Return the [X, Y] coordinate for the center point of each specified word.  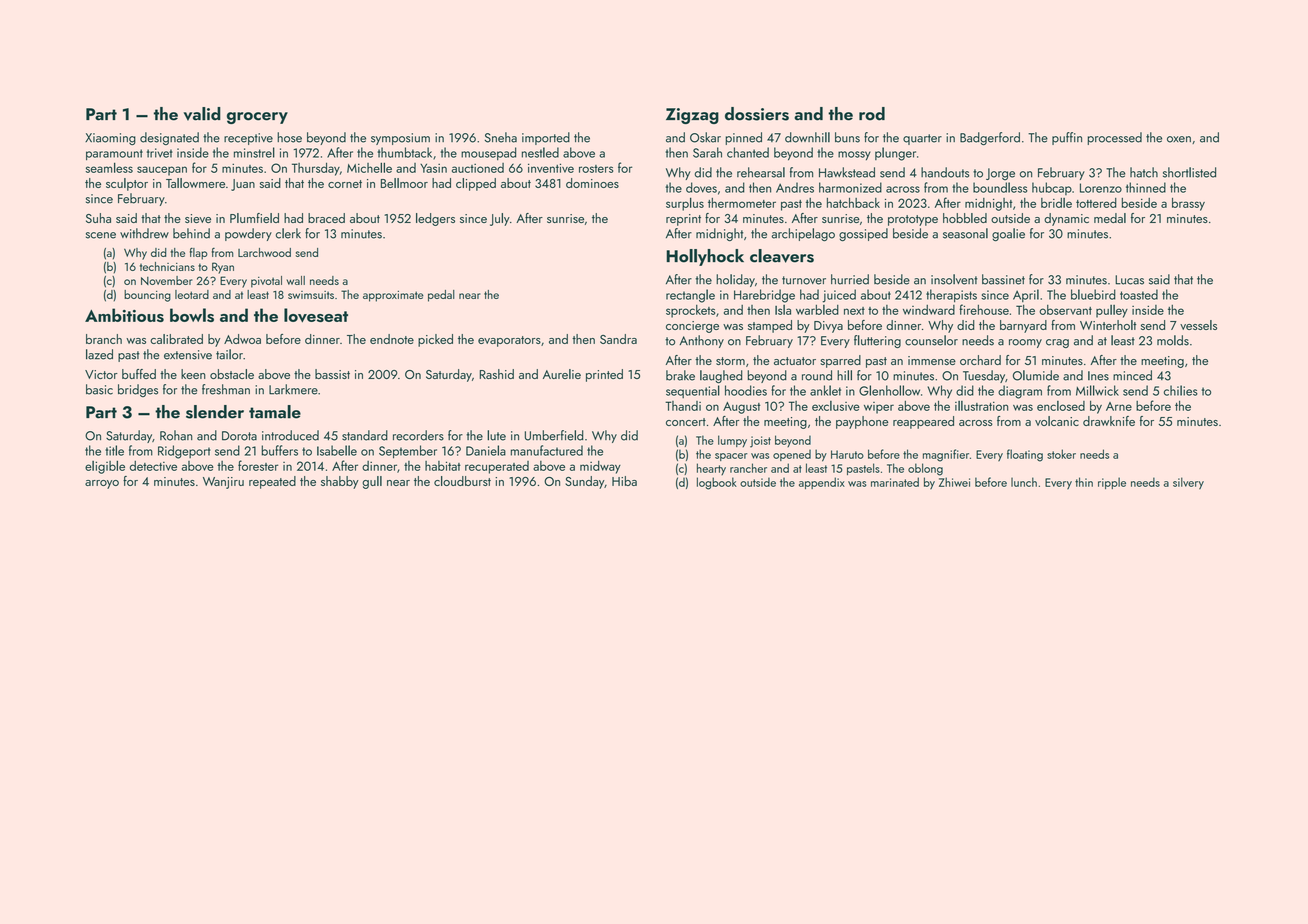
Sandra [618, 339]
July [500, 219]
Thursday [316, 169]
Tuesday [984, 376]
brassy [1188, 204]
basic [99, 389]
